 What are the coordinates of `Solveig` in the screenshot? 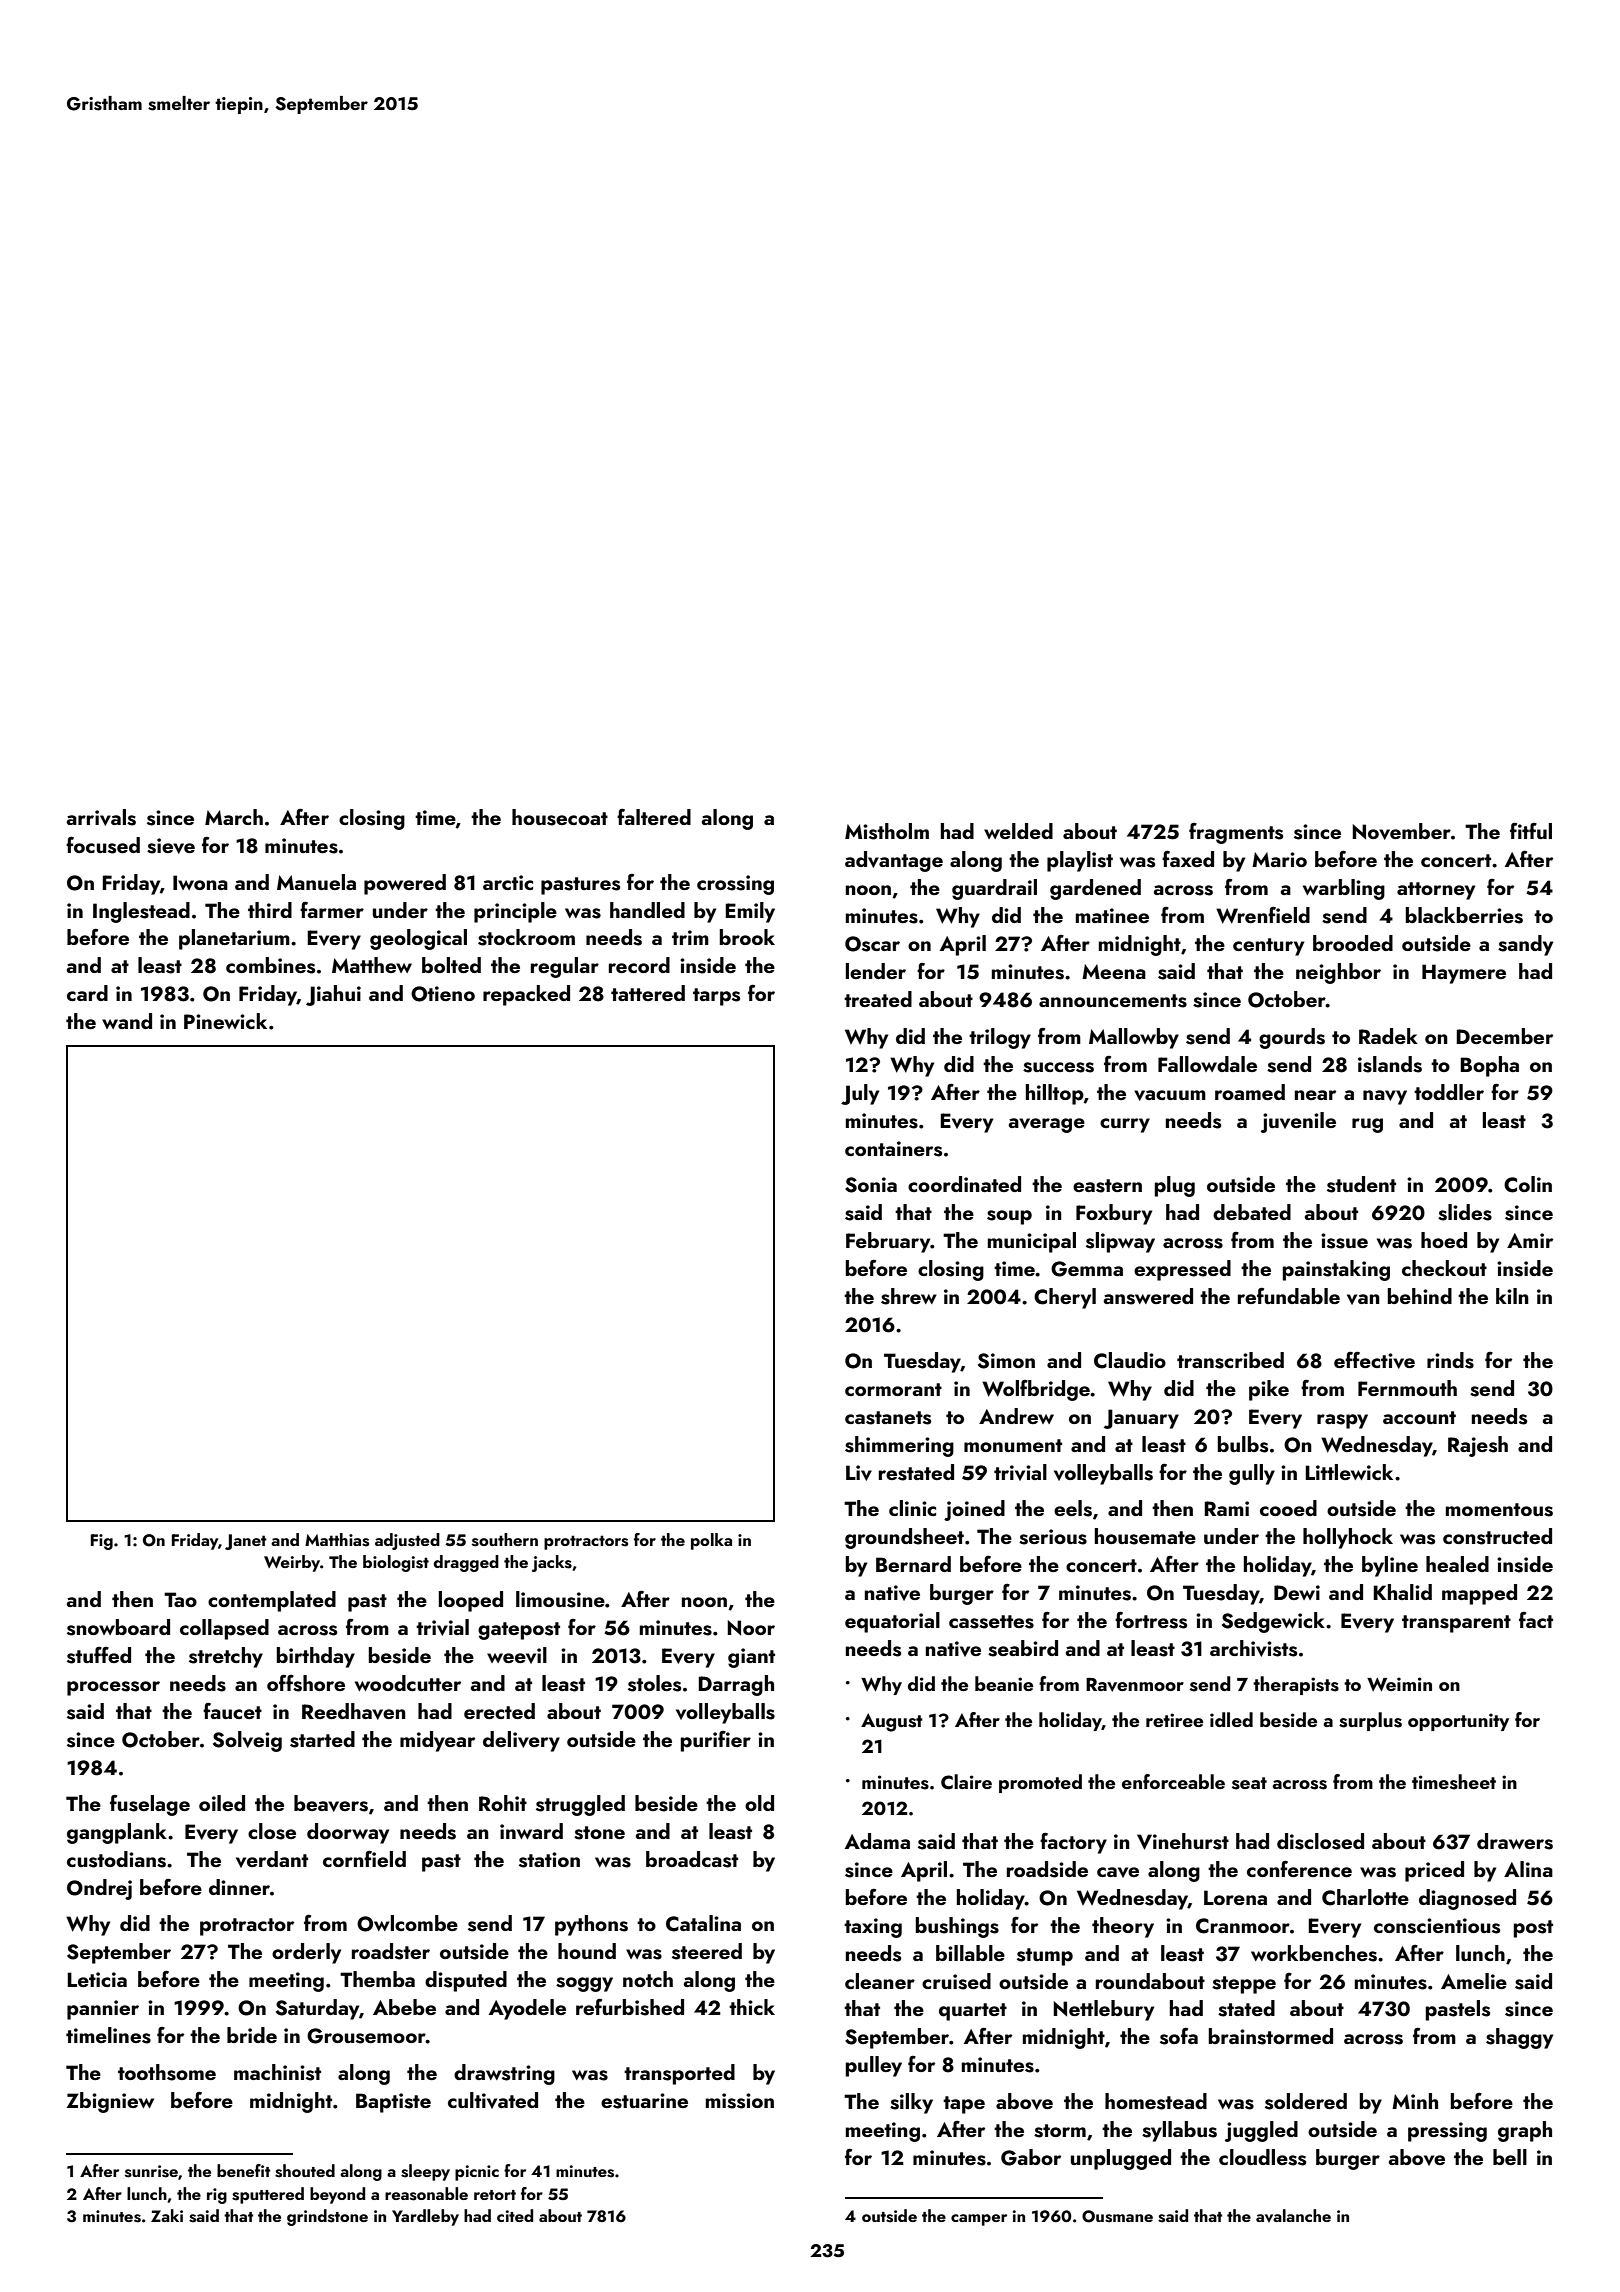 It's located at (247, 1741).
